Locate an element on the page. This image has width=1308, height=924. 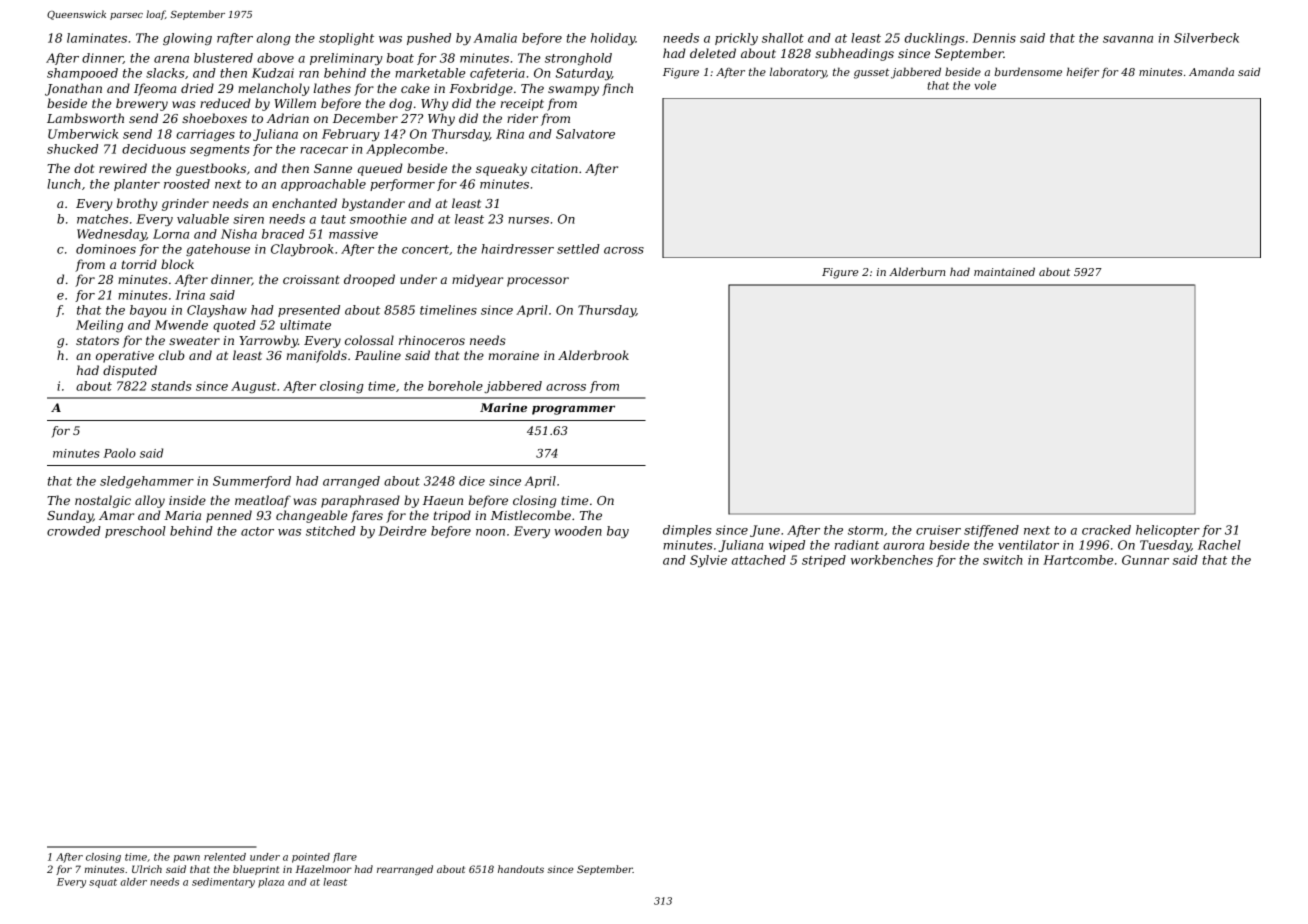
along is located at coordinates (274, 39).
